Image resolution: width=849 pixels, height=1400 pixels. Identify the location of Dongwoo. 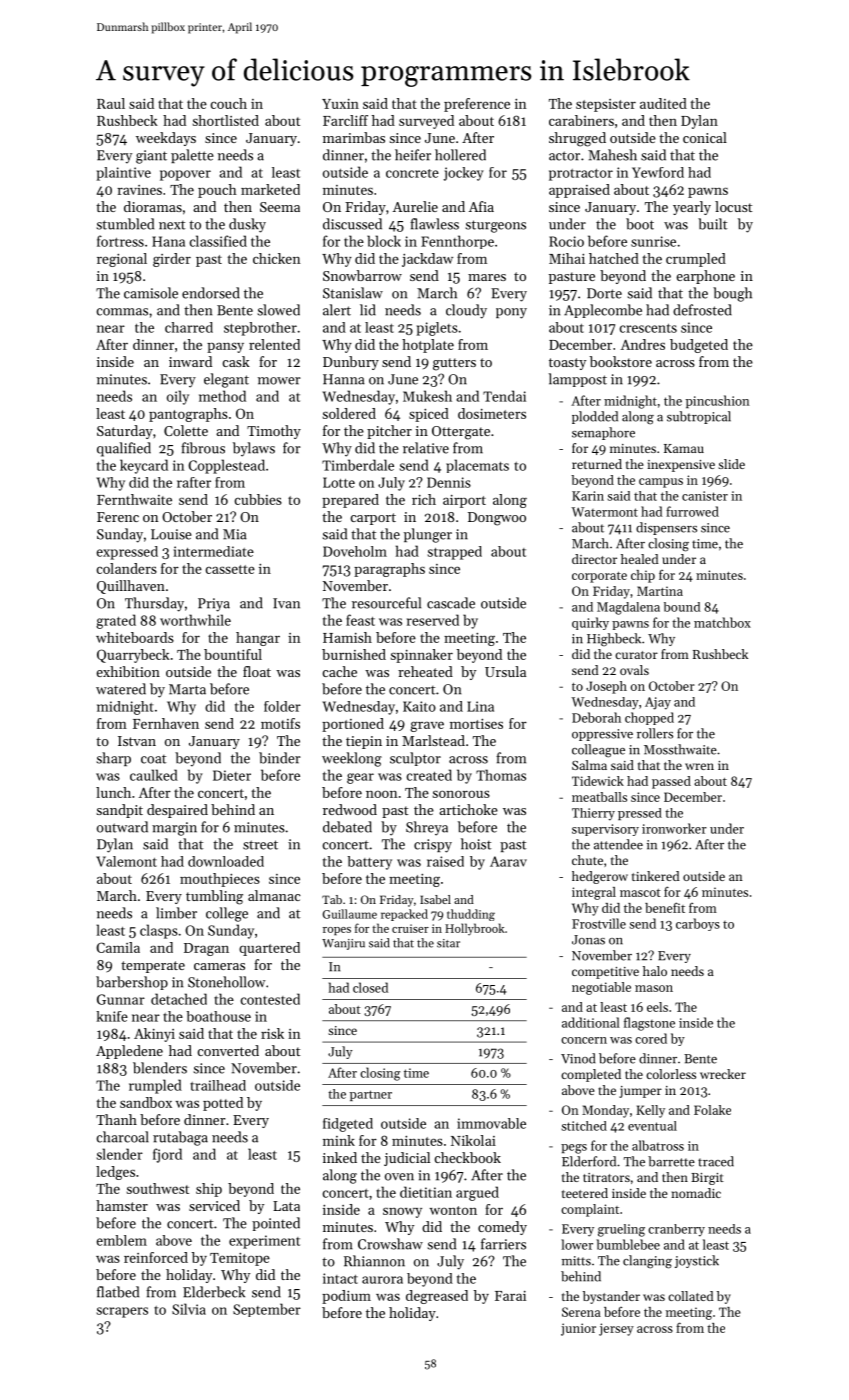
(497, 519).
